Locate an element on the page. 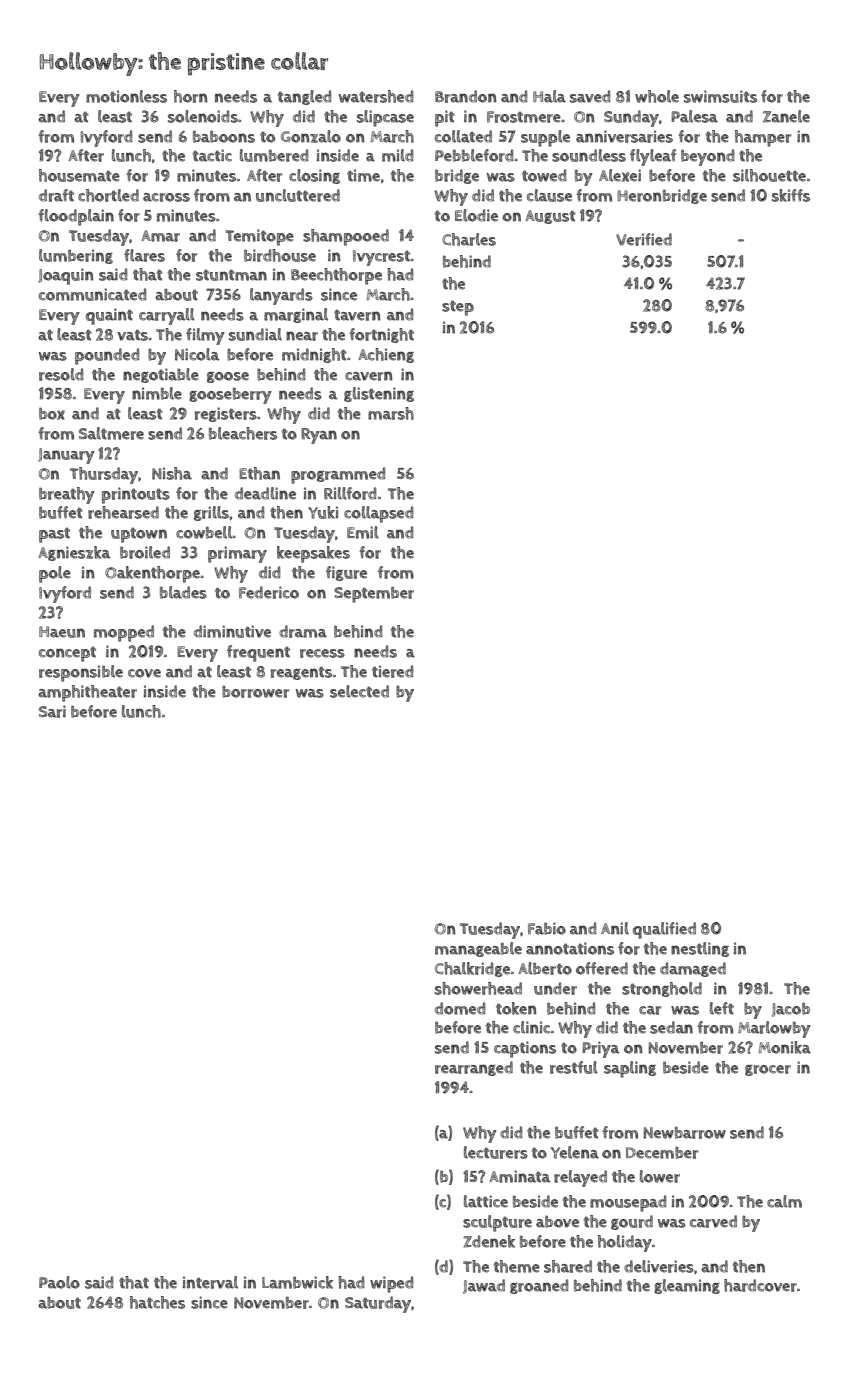 This page has height=1400, width=849. interval is located at coordinates (210, 1282).
